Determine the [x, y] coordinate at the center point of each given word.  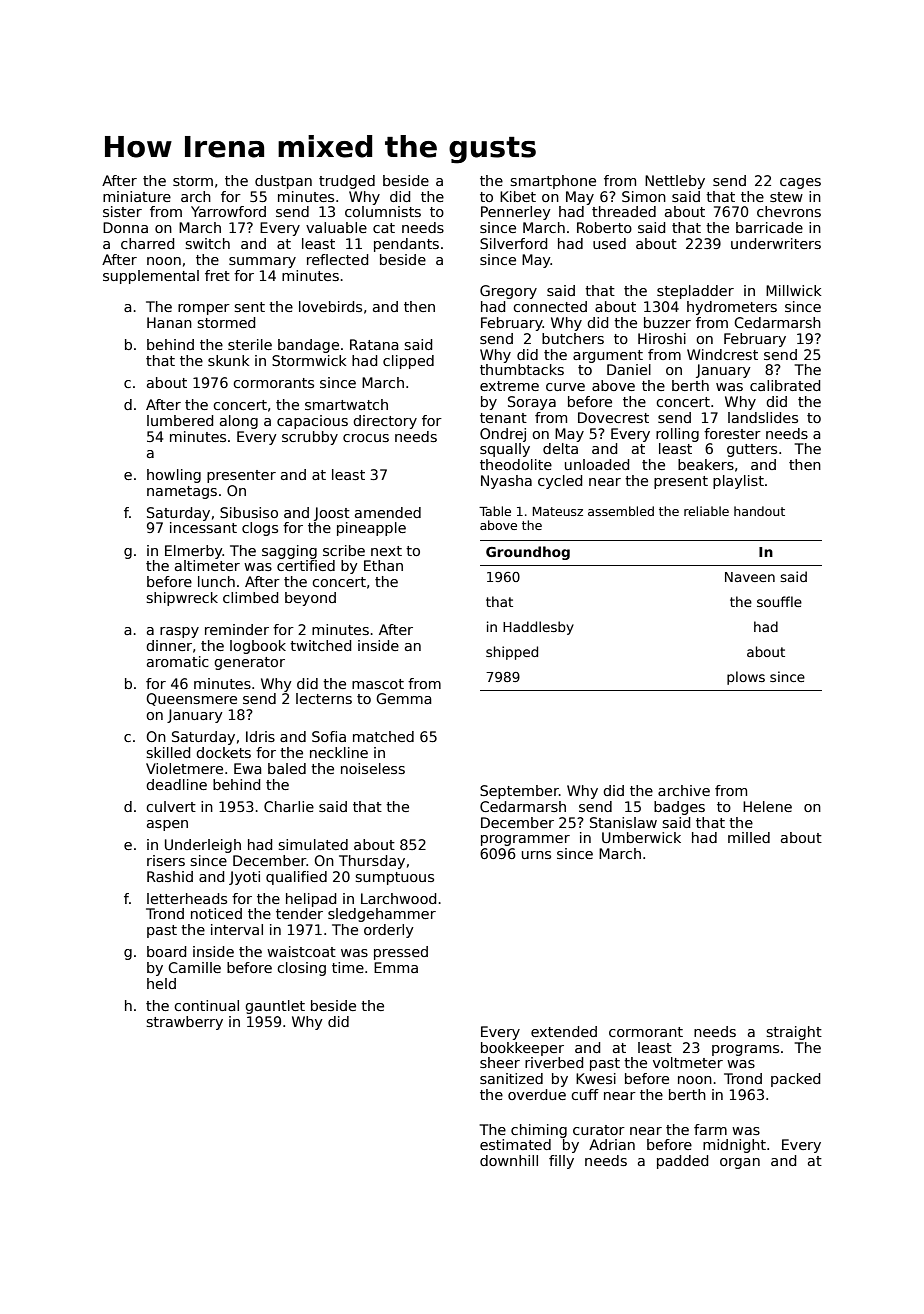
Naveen [750, 577]
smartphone [553, 182]
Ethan [383, 565]
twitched [320, 645]
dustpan [283, 182]
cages [800, 183]
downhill [509, 1160]
